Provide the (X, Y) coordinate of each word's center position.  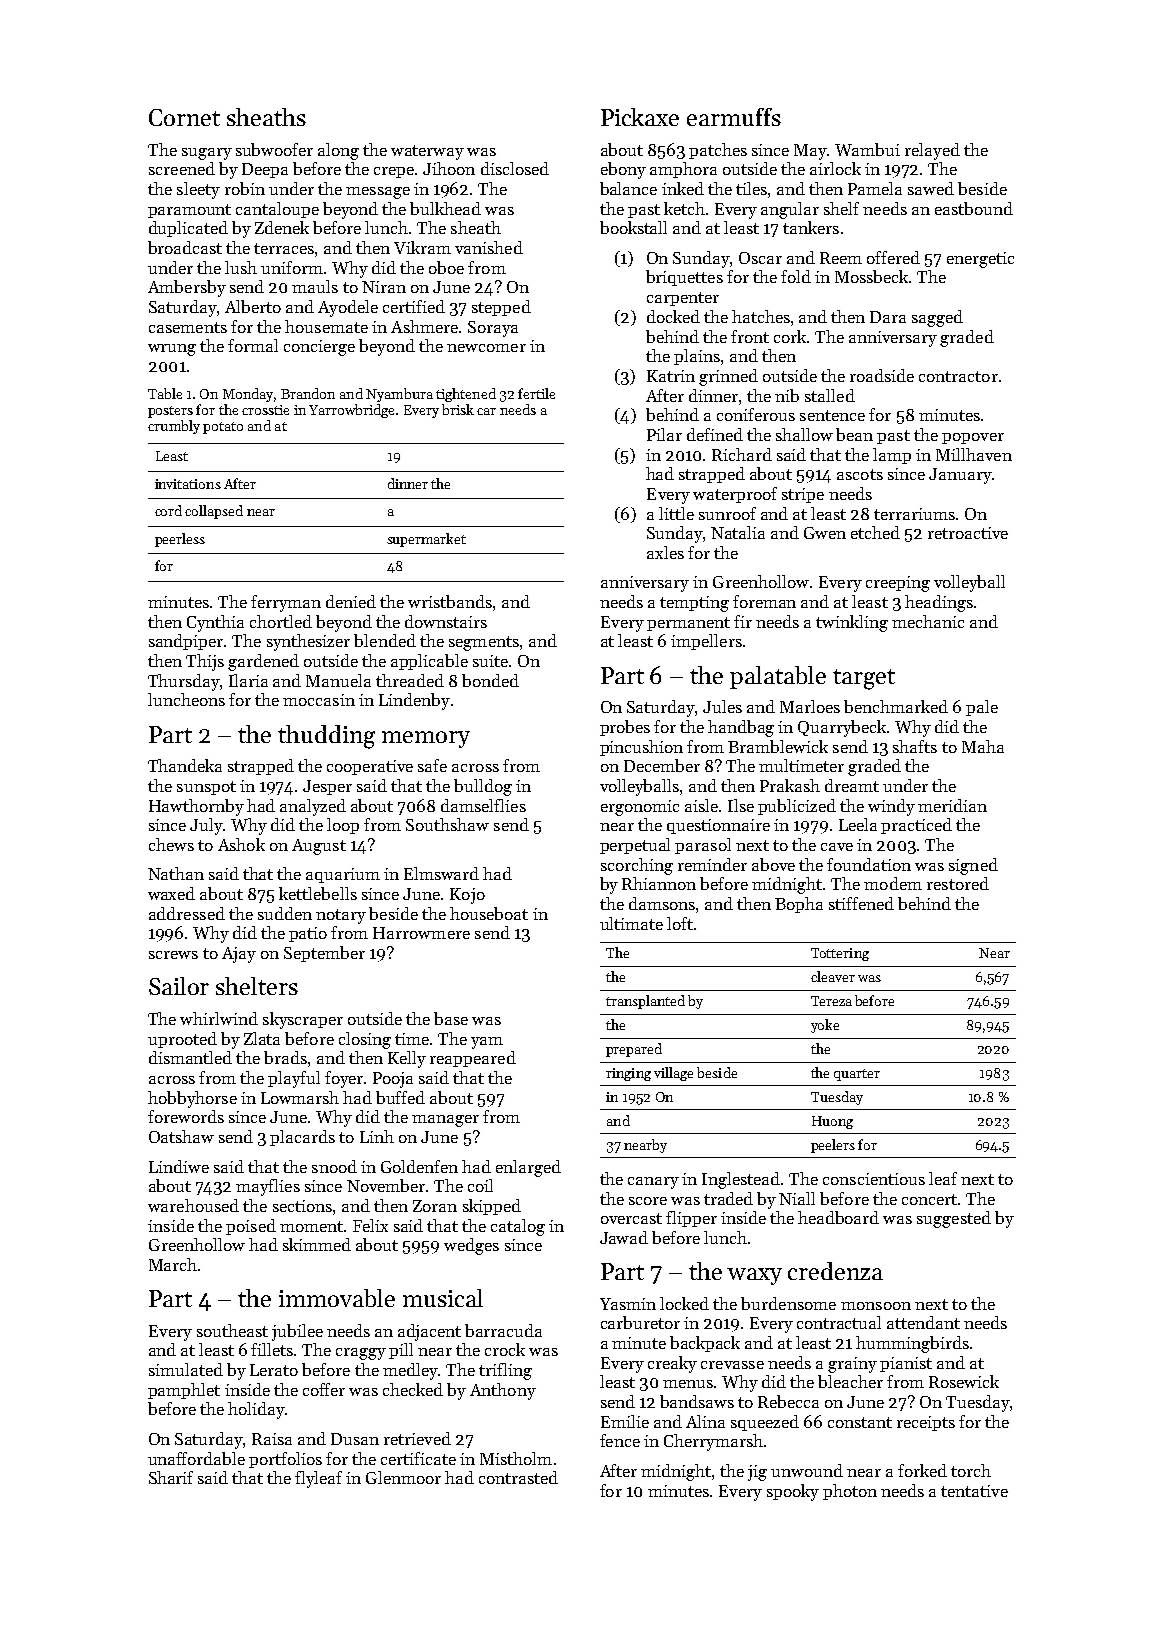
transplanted (645, 1002)
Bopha (799, 905)
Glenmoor (403, 1477)
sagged (937, 318)
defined (715, 434)
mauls (315, 286)
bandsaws (697, 1401)
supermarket (426, 540)
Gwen (825, 533)
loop (343, 826)
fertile (536, 393)
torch (971, 1470)
